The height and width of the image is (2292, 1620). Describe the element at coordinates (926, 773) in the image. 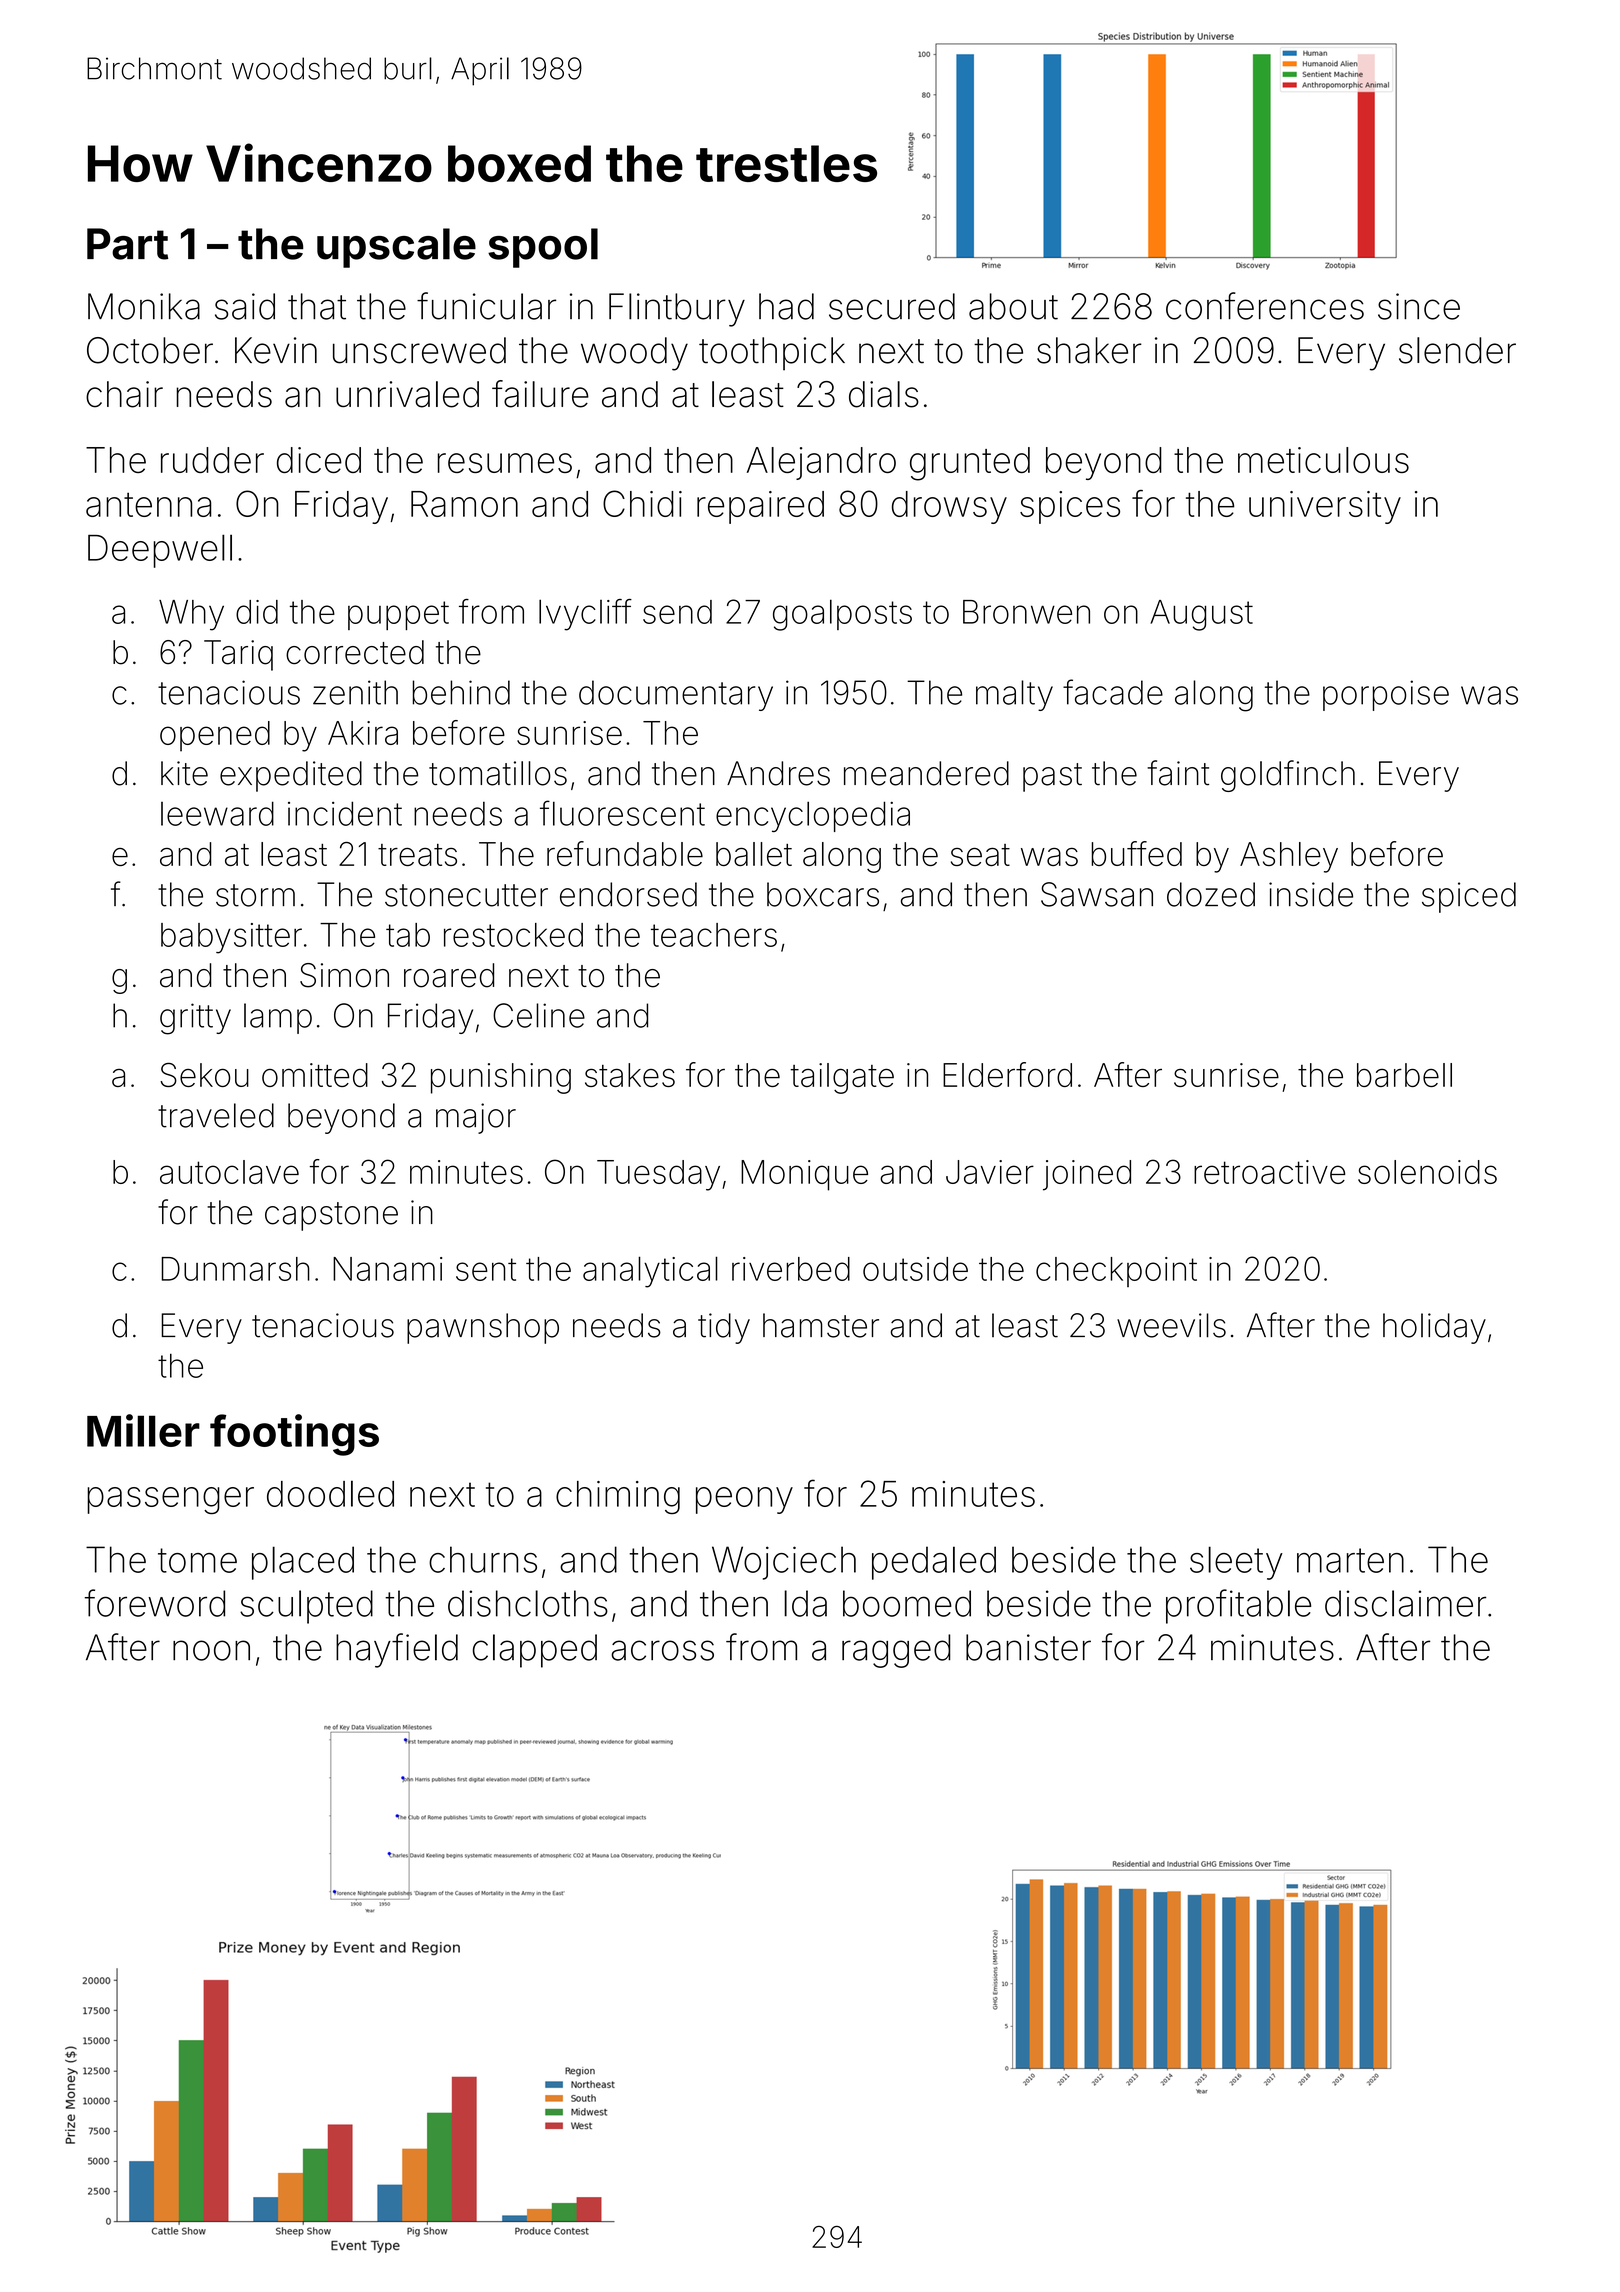

I see `meandered` at that location.
